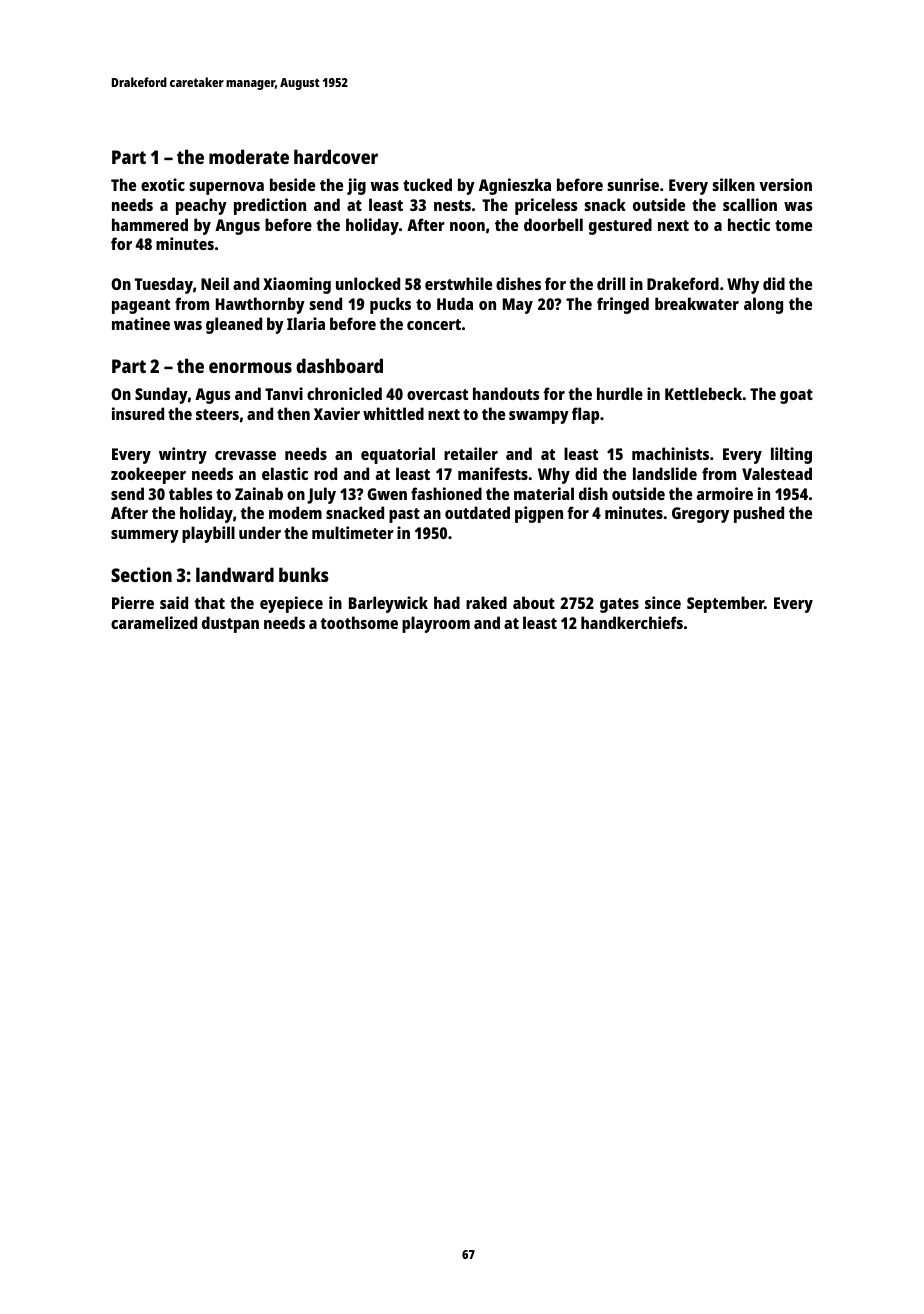 This document has width=924, height=1314. What do you see at coordinates (791, 455) in the document?
I see `lilting` at bounding box center [791, 455].
